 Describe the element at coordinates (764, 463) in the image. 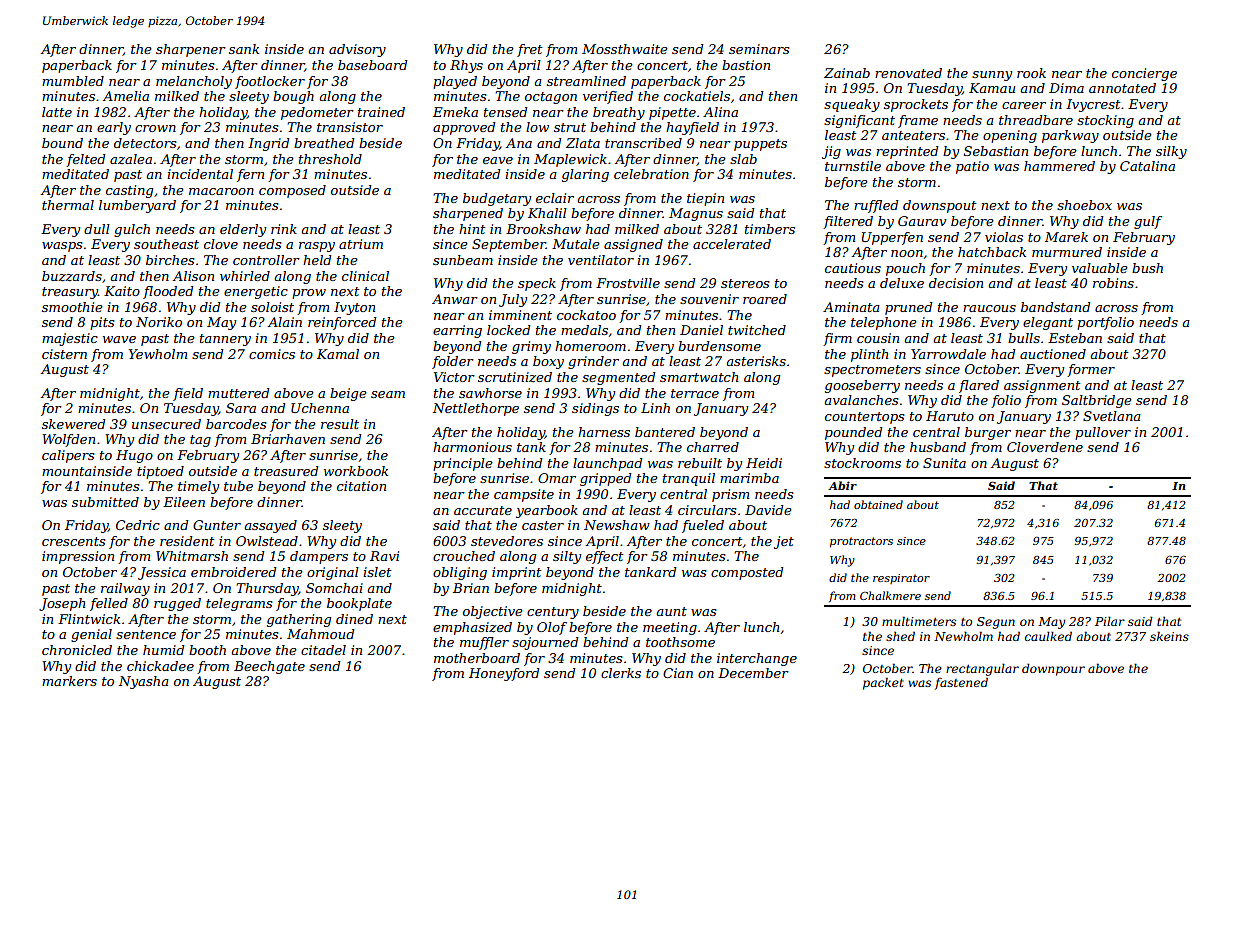

I see `Heidi` at that location.
